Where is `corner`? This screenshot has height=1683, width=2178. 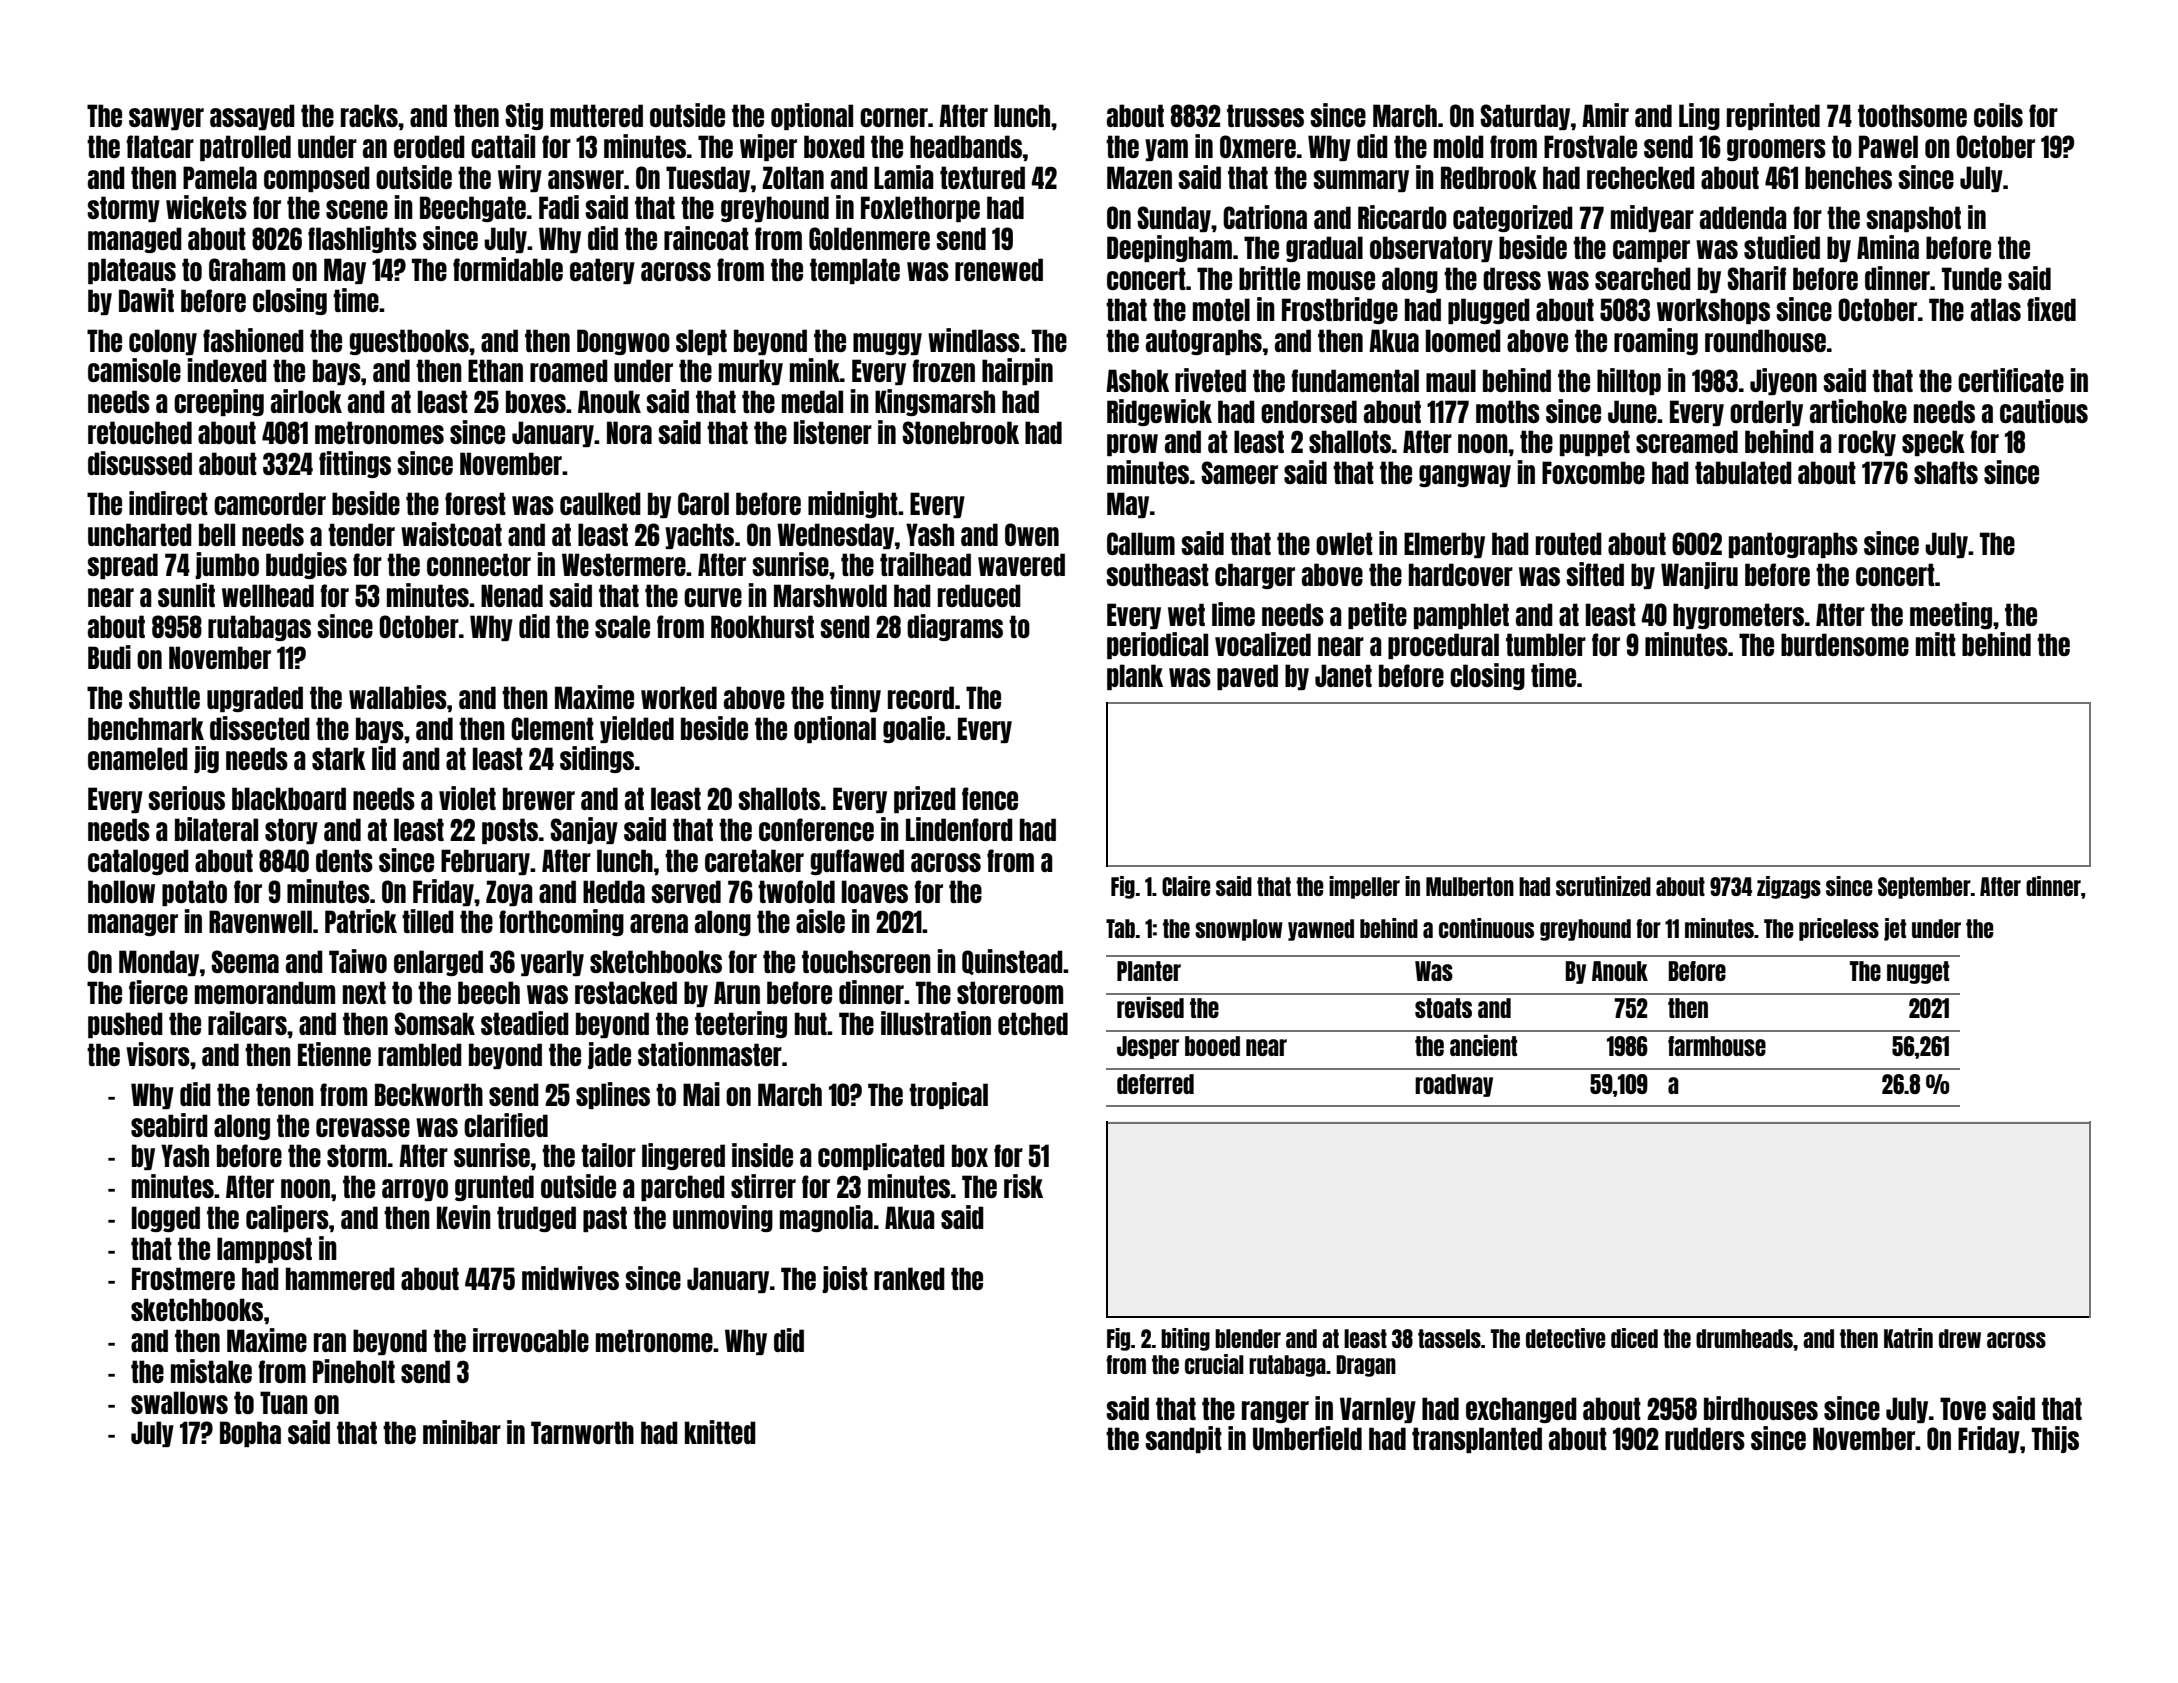
corner is located at coordinates (894, 117).
